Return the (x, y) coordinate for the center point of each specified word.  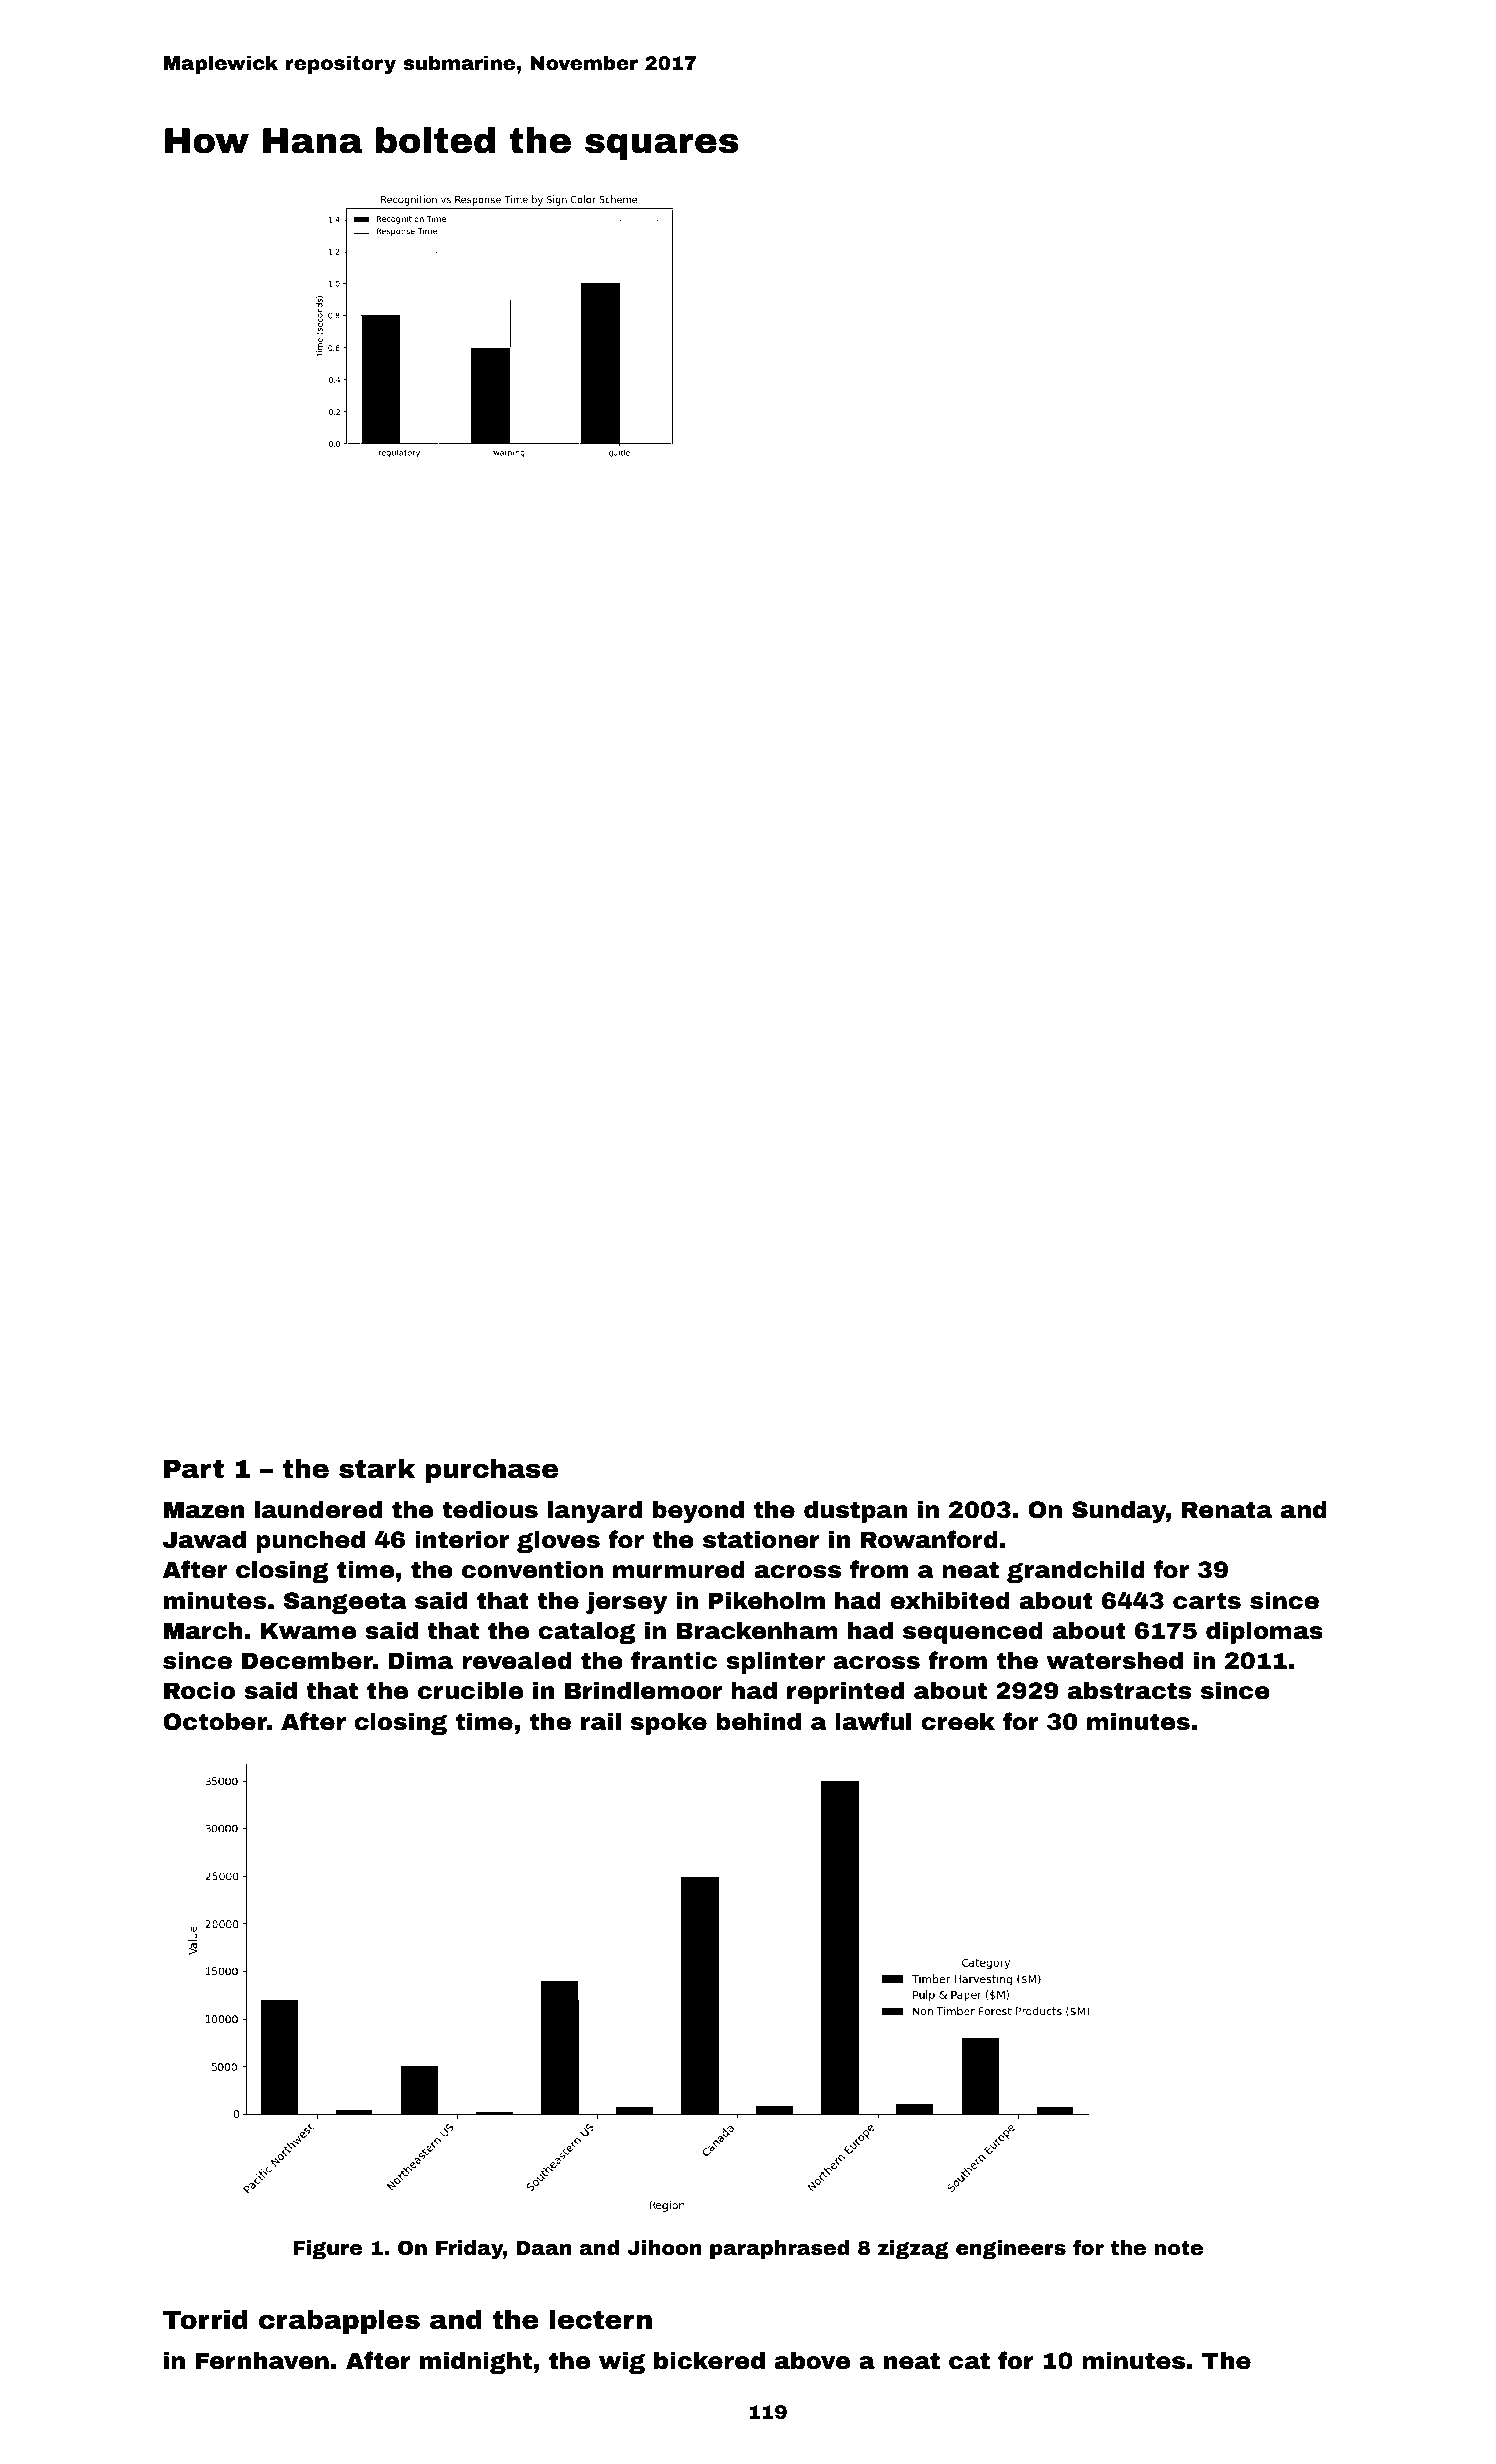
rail (601, 1721)
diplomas (1264, 1632)
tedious (490, 1509)
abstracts (1129, 1690)
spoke (669, 1723)
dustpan (855, 1511)
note (1178, 2248)
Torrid (205, 2319)
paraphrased (779, 2249)
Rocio (199, 1690)
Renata (1227, 1510)
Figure (327, 2250)
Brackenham (757, 1630)
